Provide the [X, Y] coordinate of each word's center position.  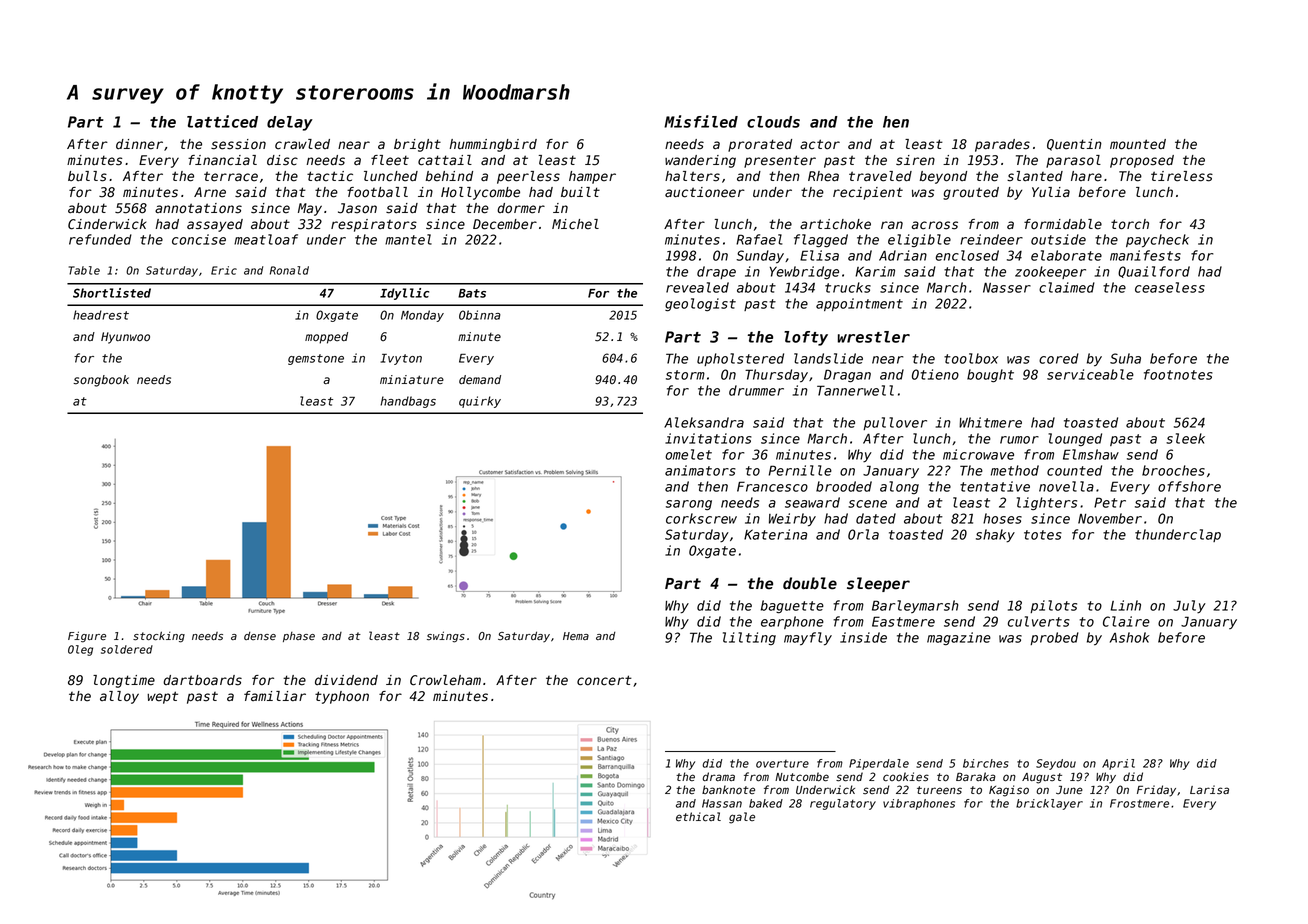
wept [162, 697]
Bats [472, 293]
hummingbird [493, 145]
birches [986, 763]
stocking [159, 637]
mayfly [808, 639]
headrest [101, 315]
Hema [576, 636]
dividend [346, 680]
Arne [210, 192]
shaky [995, 536]
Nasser [1007, 288]
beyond [943, 177]
